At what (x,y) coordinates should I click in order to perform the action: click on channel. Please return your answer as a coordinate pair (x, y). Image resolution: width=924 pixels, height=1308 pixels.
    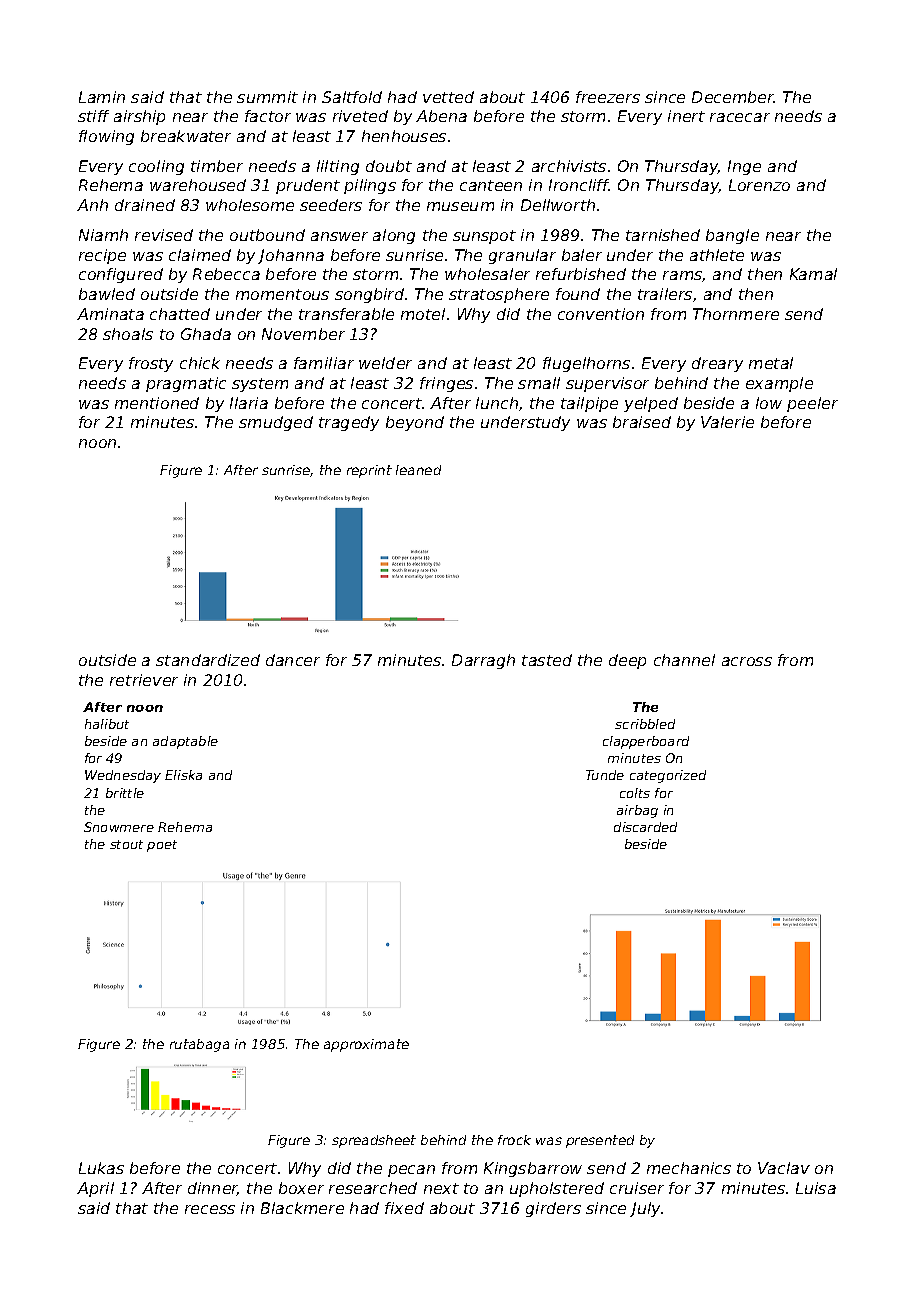
    Looking at the image, I should click on (684, 660).
